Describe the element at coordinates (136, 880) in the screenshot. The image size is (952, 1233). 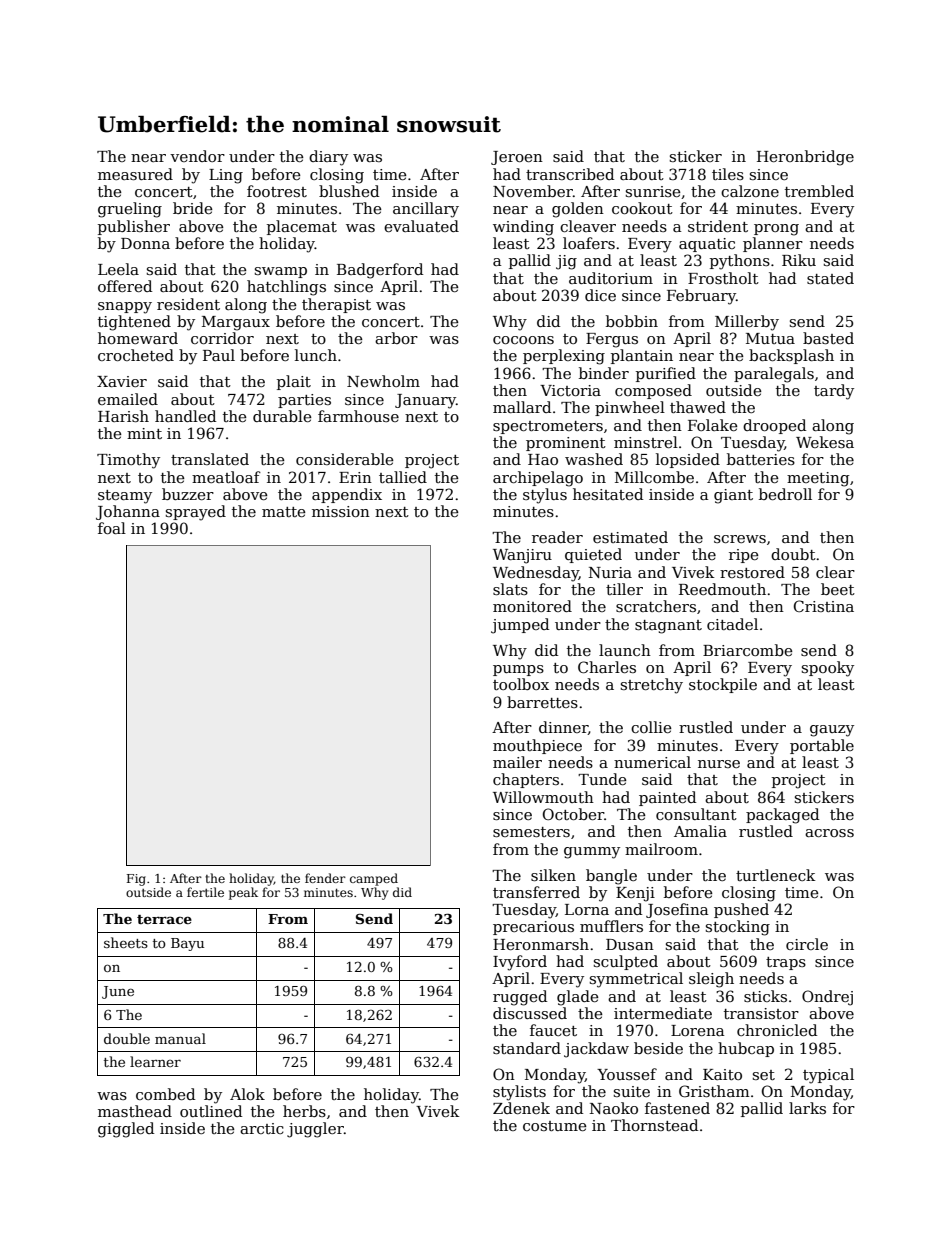
I see `Fig` at that location.
